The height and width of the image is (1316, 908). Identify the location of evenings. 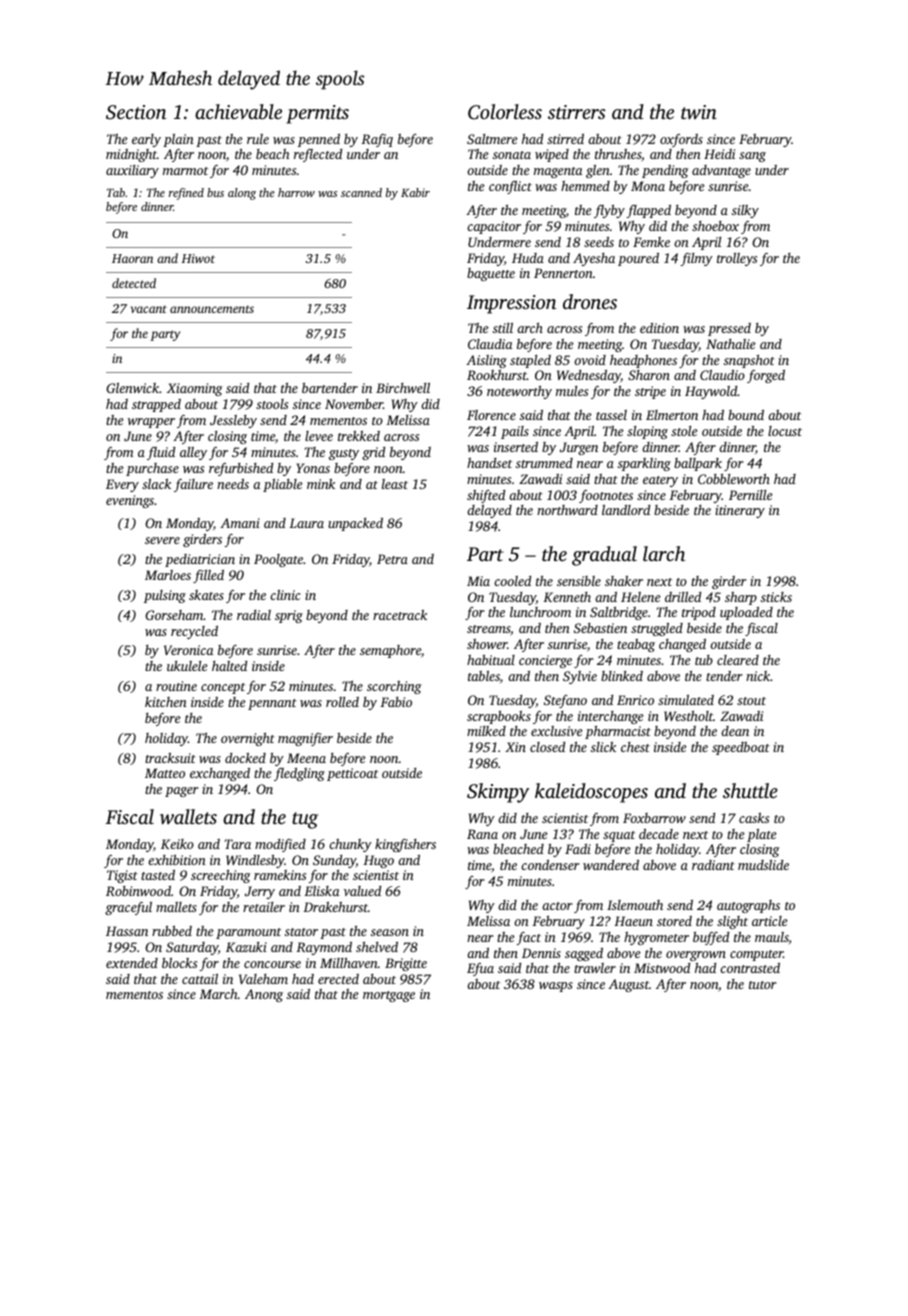
(130, 501).
